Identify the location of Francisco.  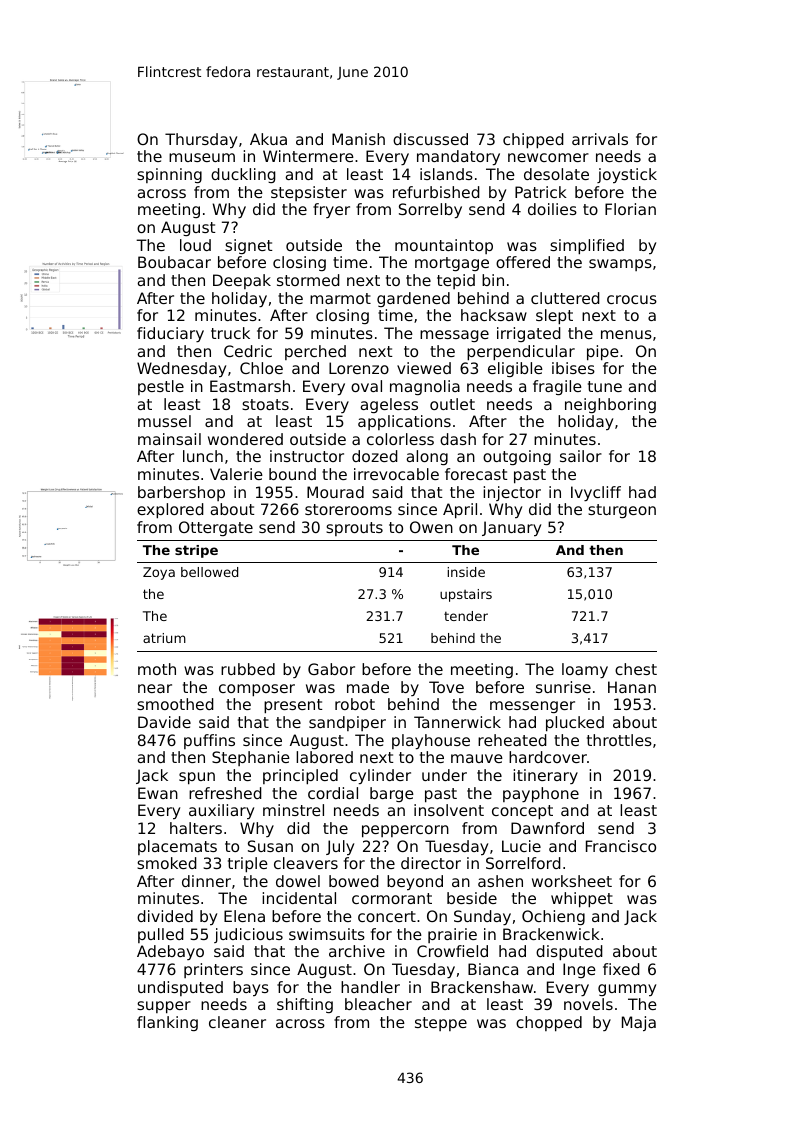
(621, 846).
